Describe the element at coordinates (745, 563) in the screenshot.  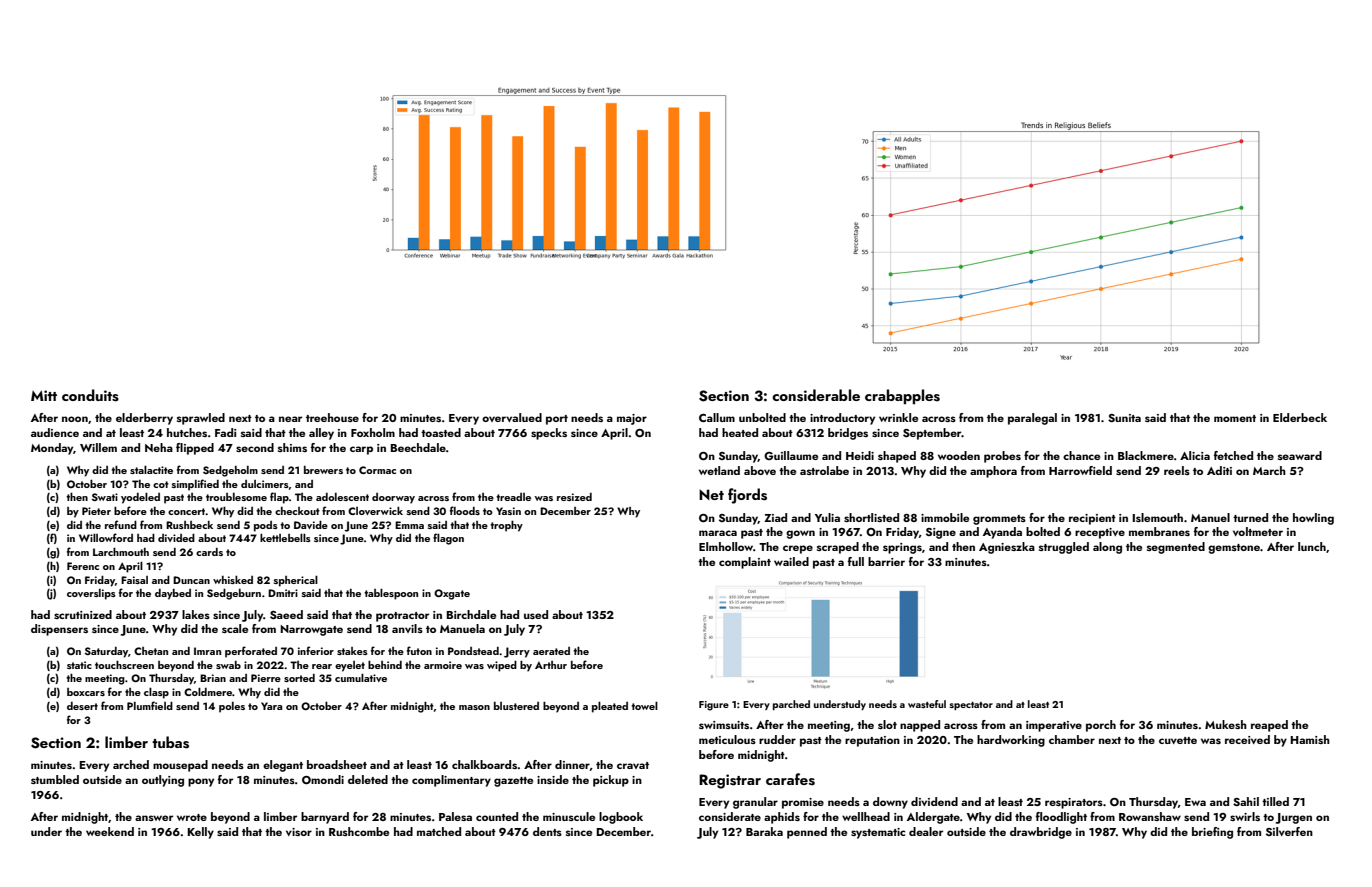
I see `complaint` at that location.
